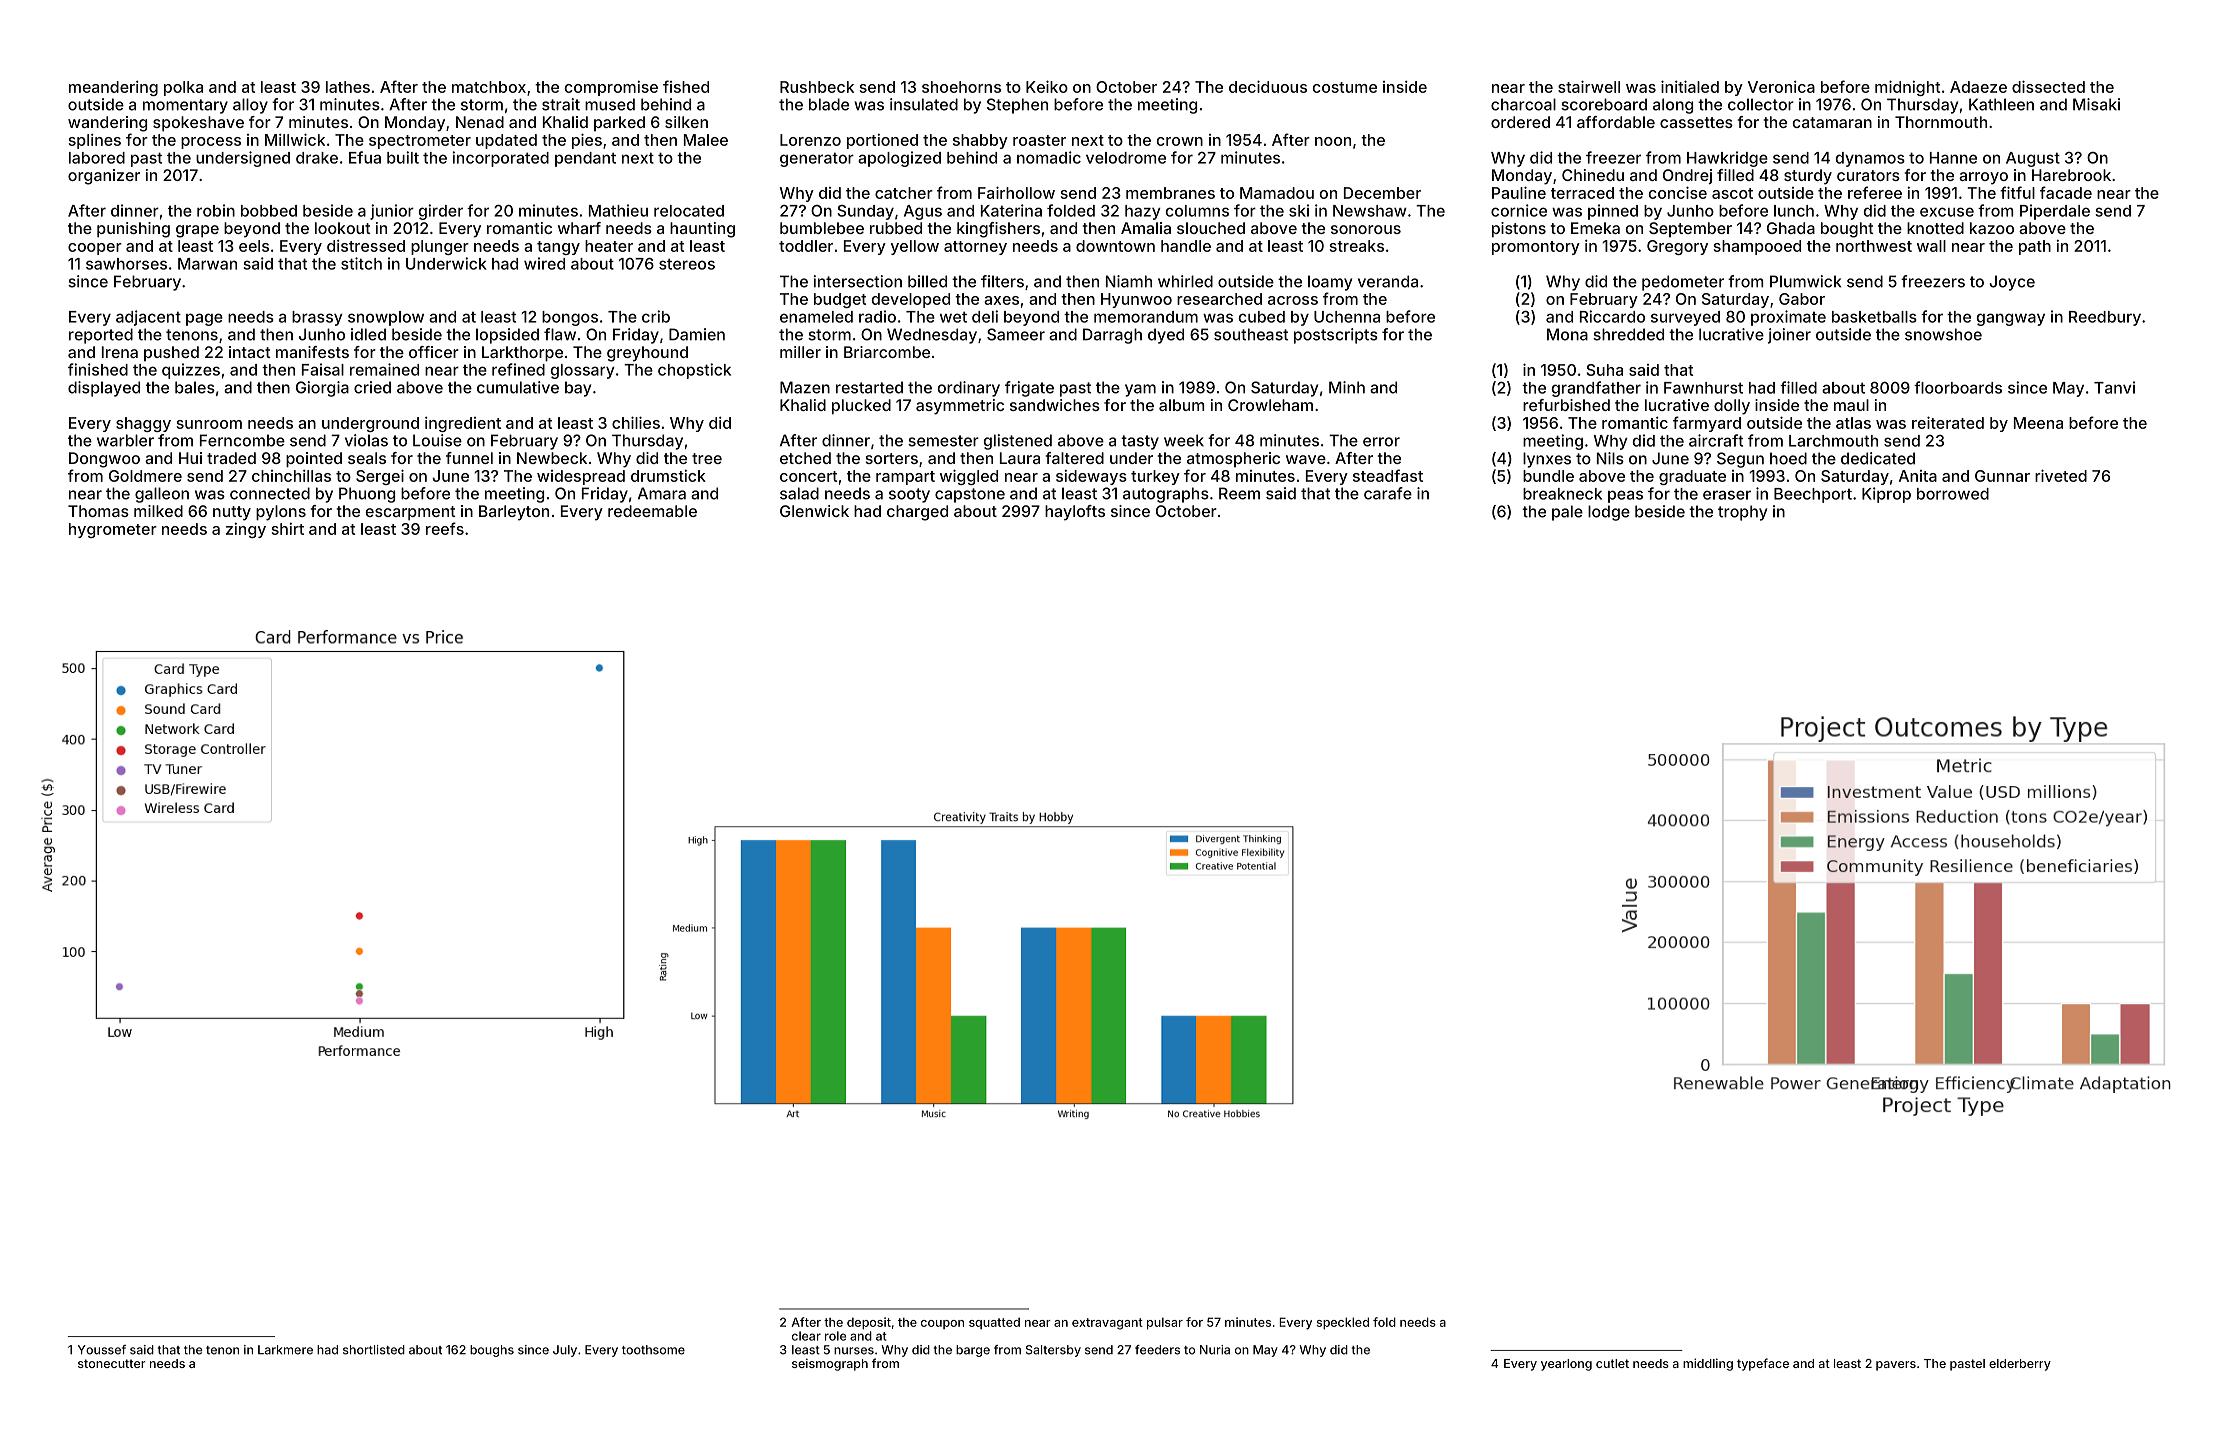 Image resolution: width=2228 pixels, height=1442 pixels. I want to click on yellow, so click(915, 247).
